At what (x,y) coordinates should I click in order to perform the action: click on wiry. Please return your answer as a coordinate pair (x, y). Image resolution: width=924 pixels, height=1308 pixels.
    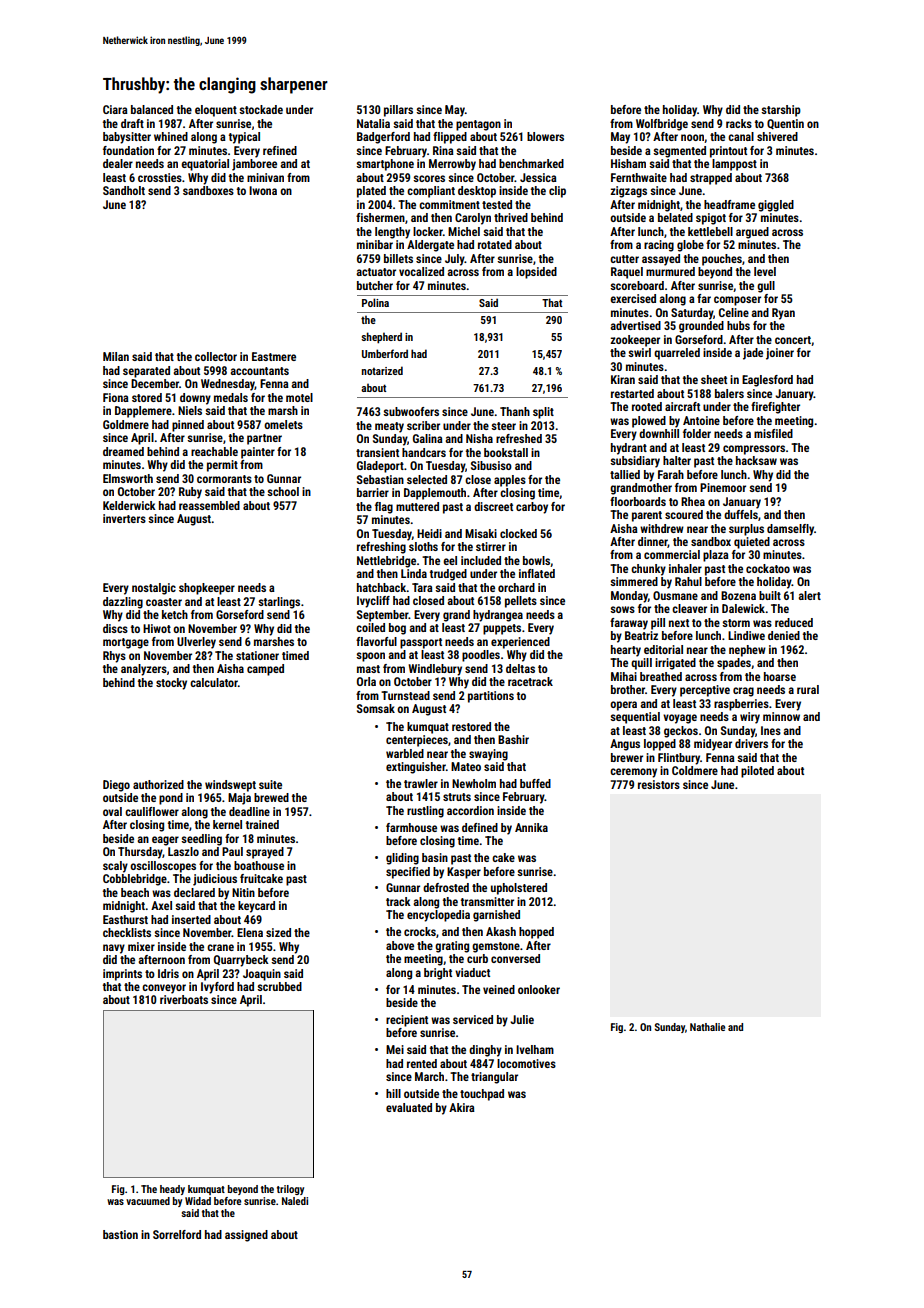
    Looking at the image, I should click on (750, 718).
